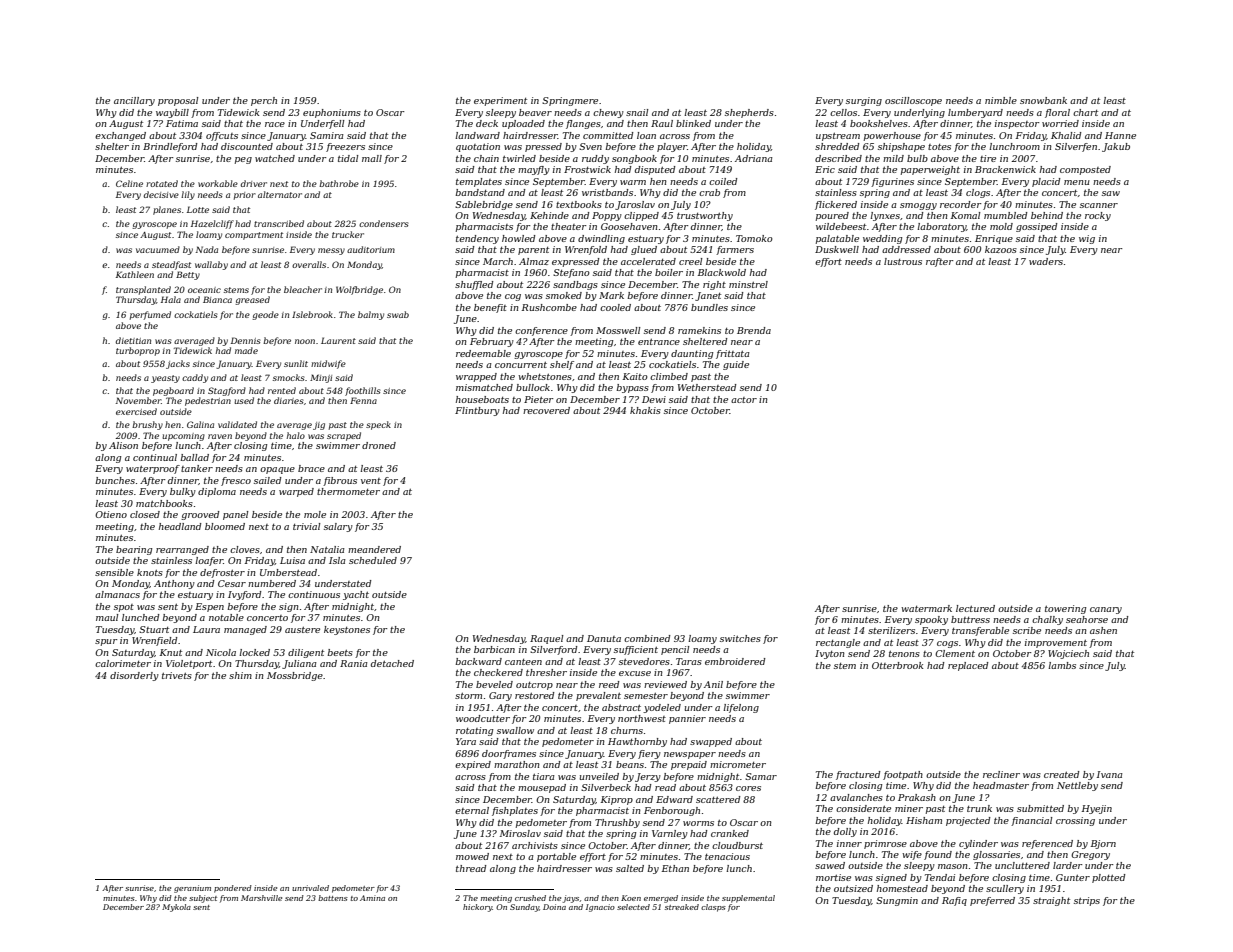  Describe the element at coordinates (1077, 182) in the page. I see `menu` at that location.
